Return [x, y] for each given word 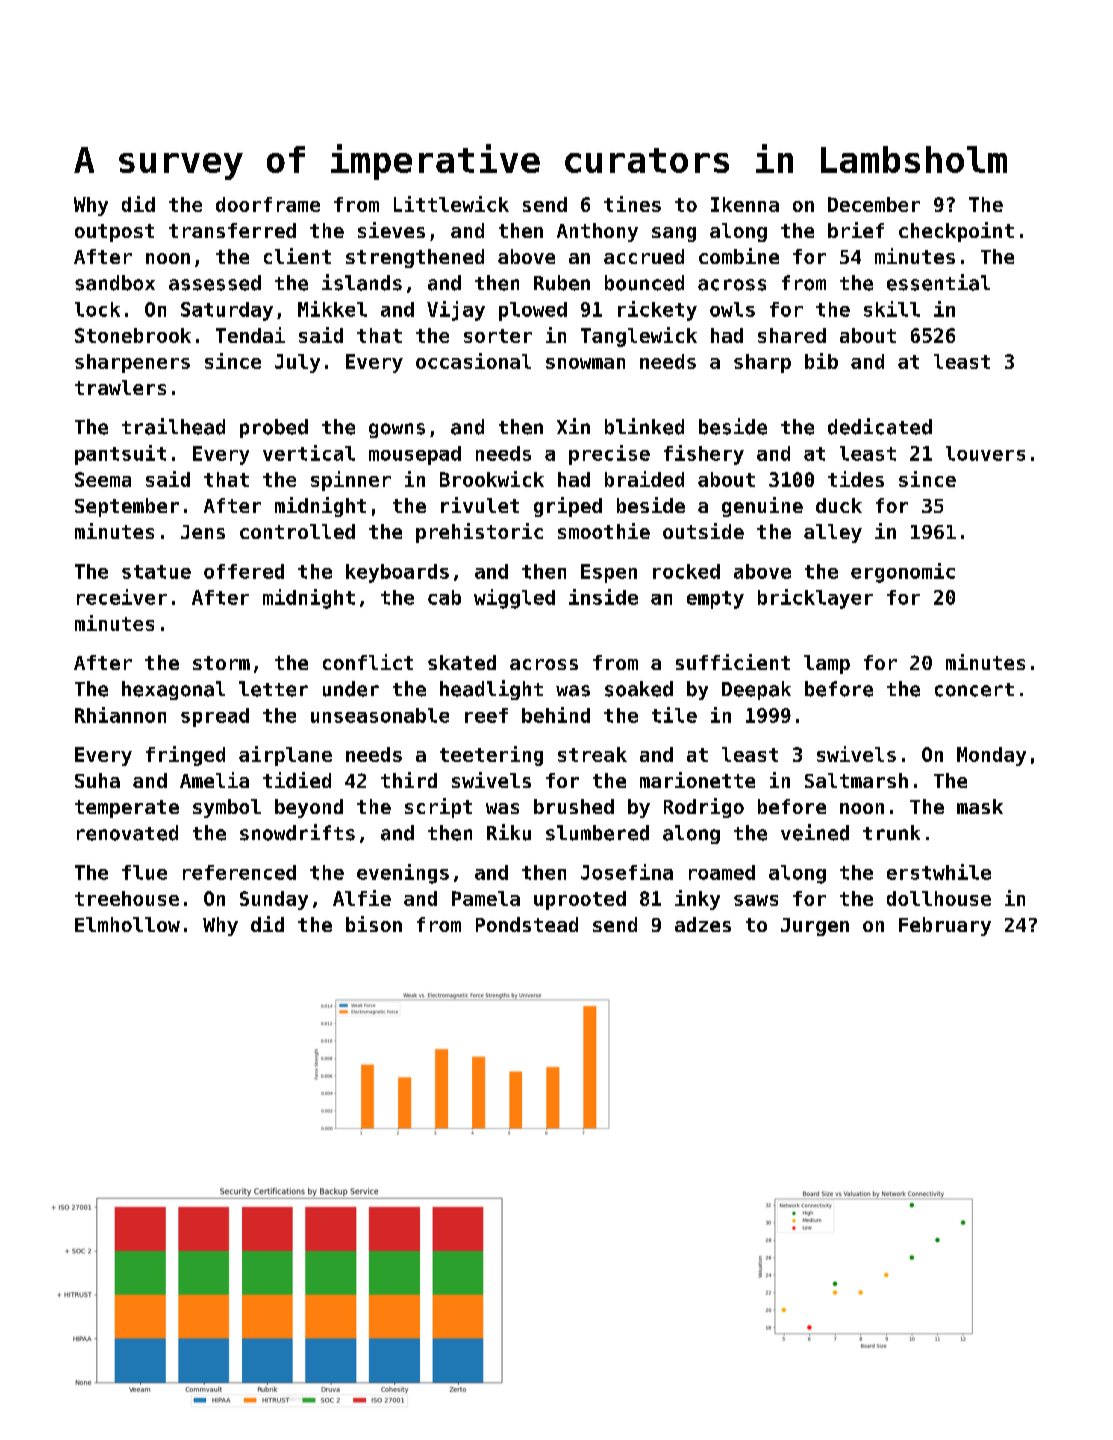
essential [938, 282]
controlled [297, 531]
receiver [122, 597]
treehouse [127, 898]
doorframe [268, 204]
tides [856, 479]
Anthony [597, 232]
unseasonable [380, 715]
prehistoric [479, 533]
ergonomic [903, 573]
